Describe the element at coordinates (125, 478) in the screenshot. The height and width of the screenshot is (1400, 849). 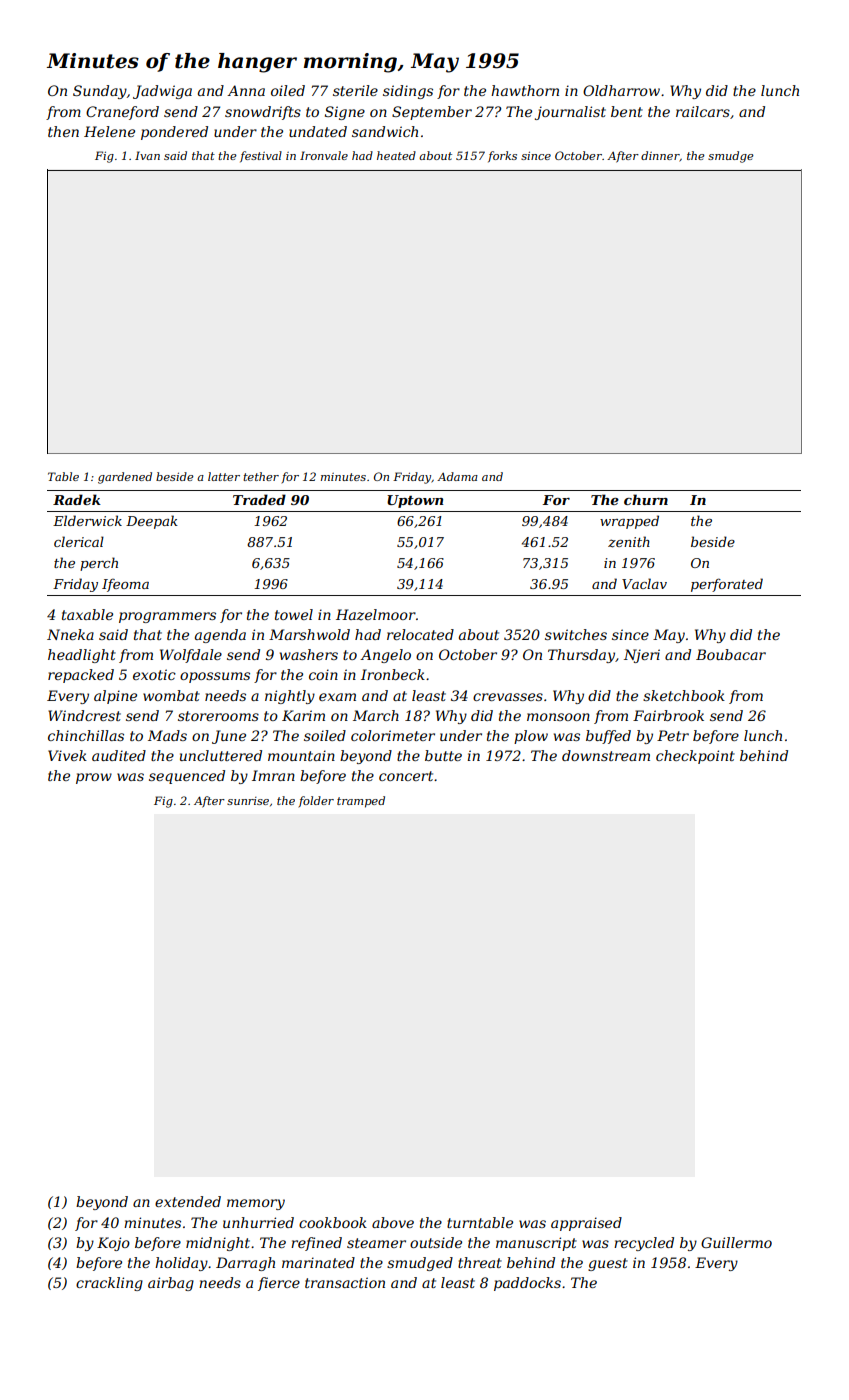
I see `gardened` at that location.
